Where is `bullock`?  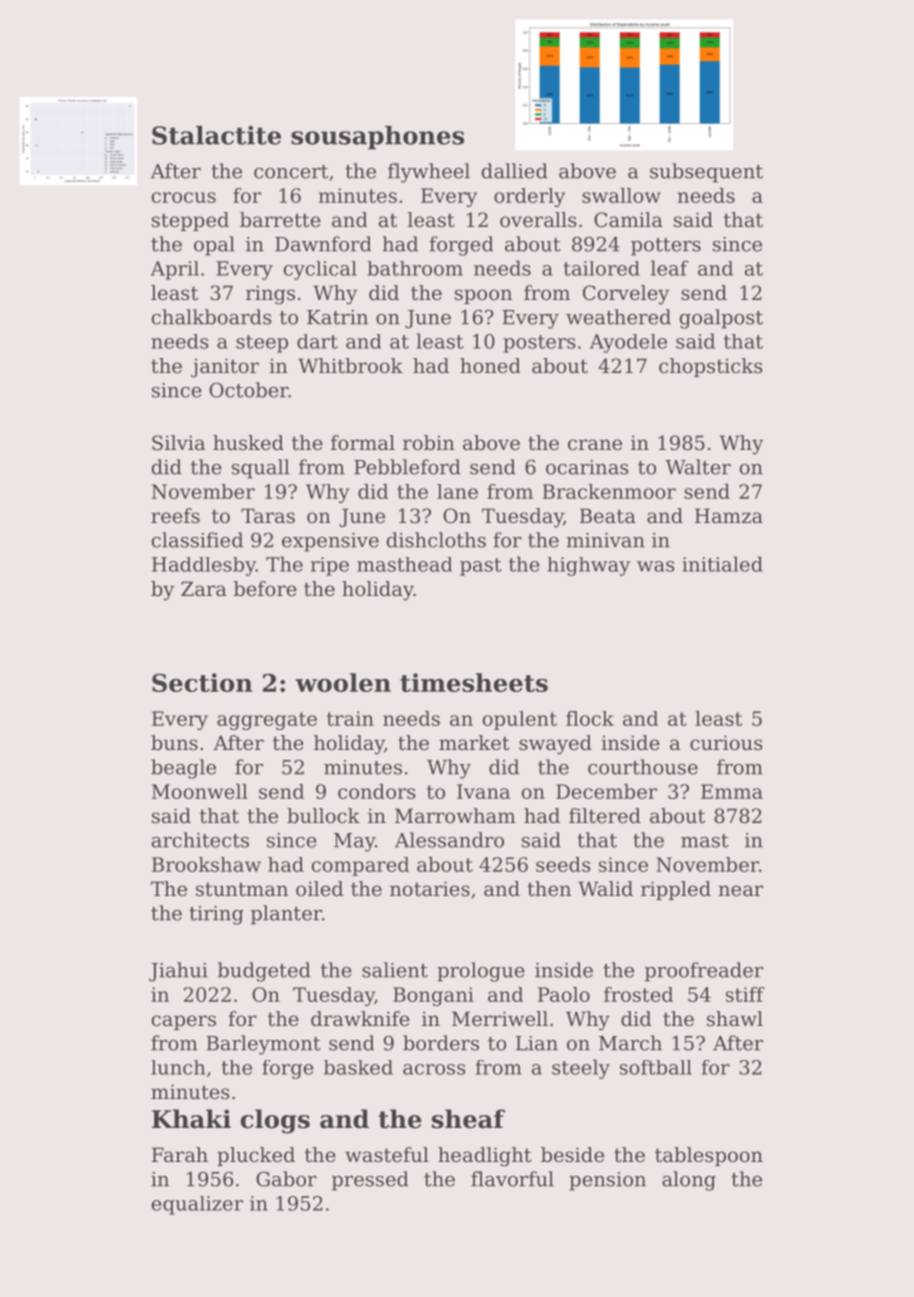 bullock is located at coordinates (323, 816).
